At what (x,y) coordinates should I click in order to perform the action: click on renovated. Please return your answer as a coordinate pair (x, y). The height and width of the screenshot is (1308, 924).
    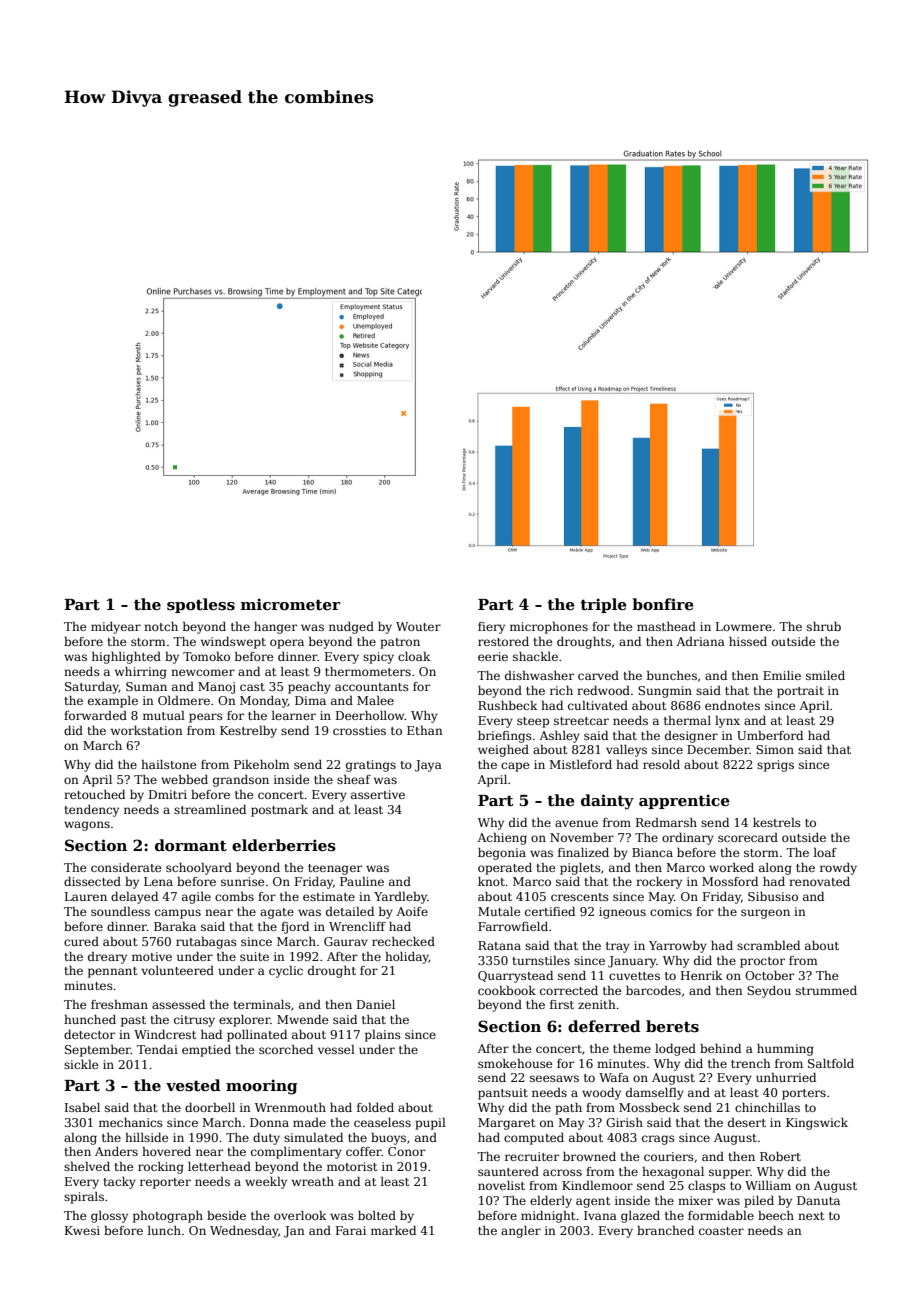
    Looking at the image, I should click on (819, 881).
